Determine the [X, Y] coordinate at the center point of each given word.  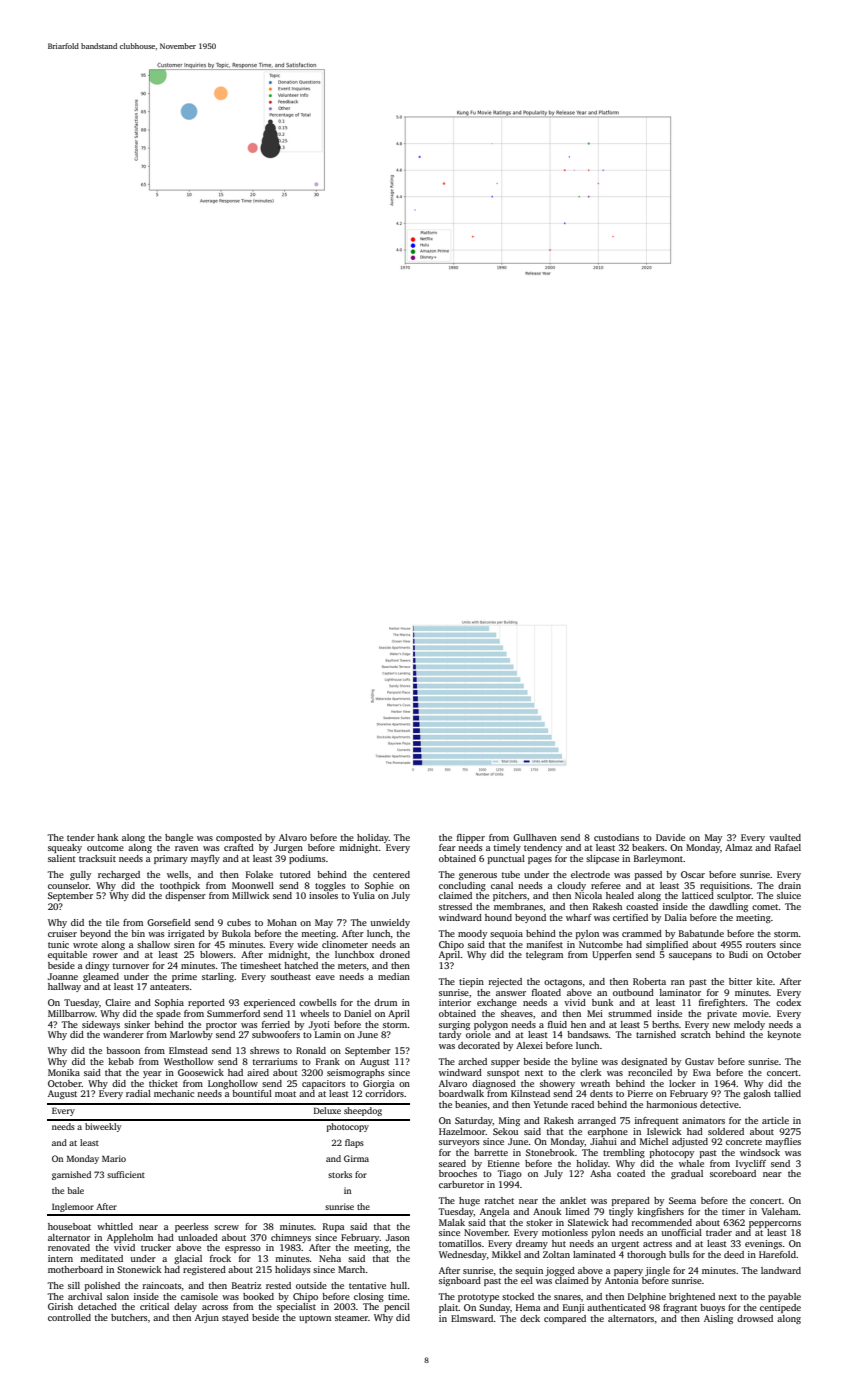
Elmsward [472, 1318]
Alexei [529, 1045]
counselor [68, 885]
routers [761, 945]
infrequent [657, 1121]
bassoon [123, 1050]
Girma [356, 1158]
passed [648, 875]
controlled [69, 1317]
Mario [114, 1158]
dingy [97, 966]
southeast [291, 976]
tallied [787, 1093]
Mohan [282, 922]
